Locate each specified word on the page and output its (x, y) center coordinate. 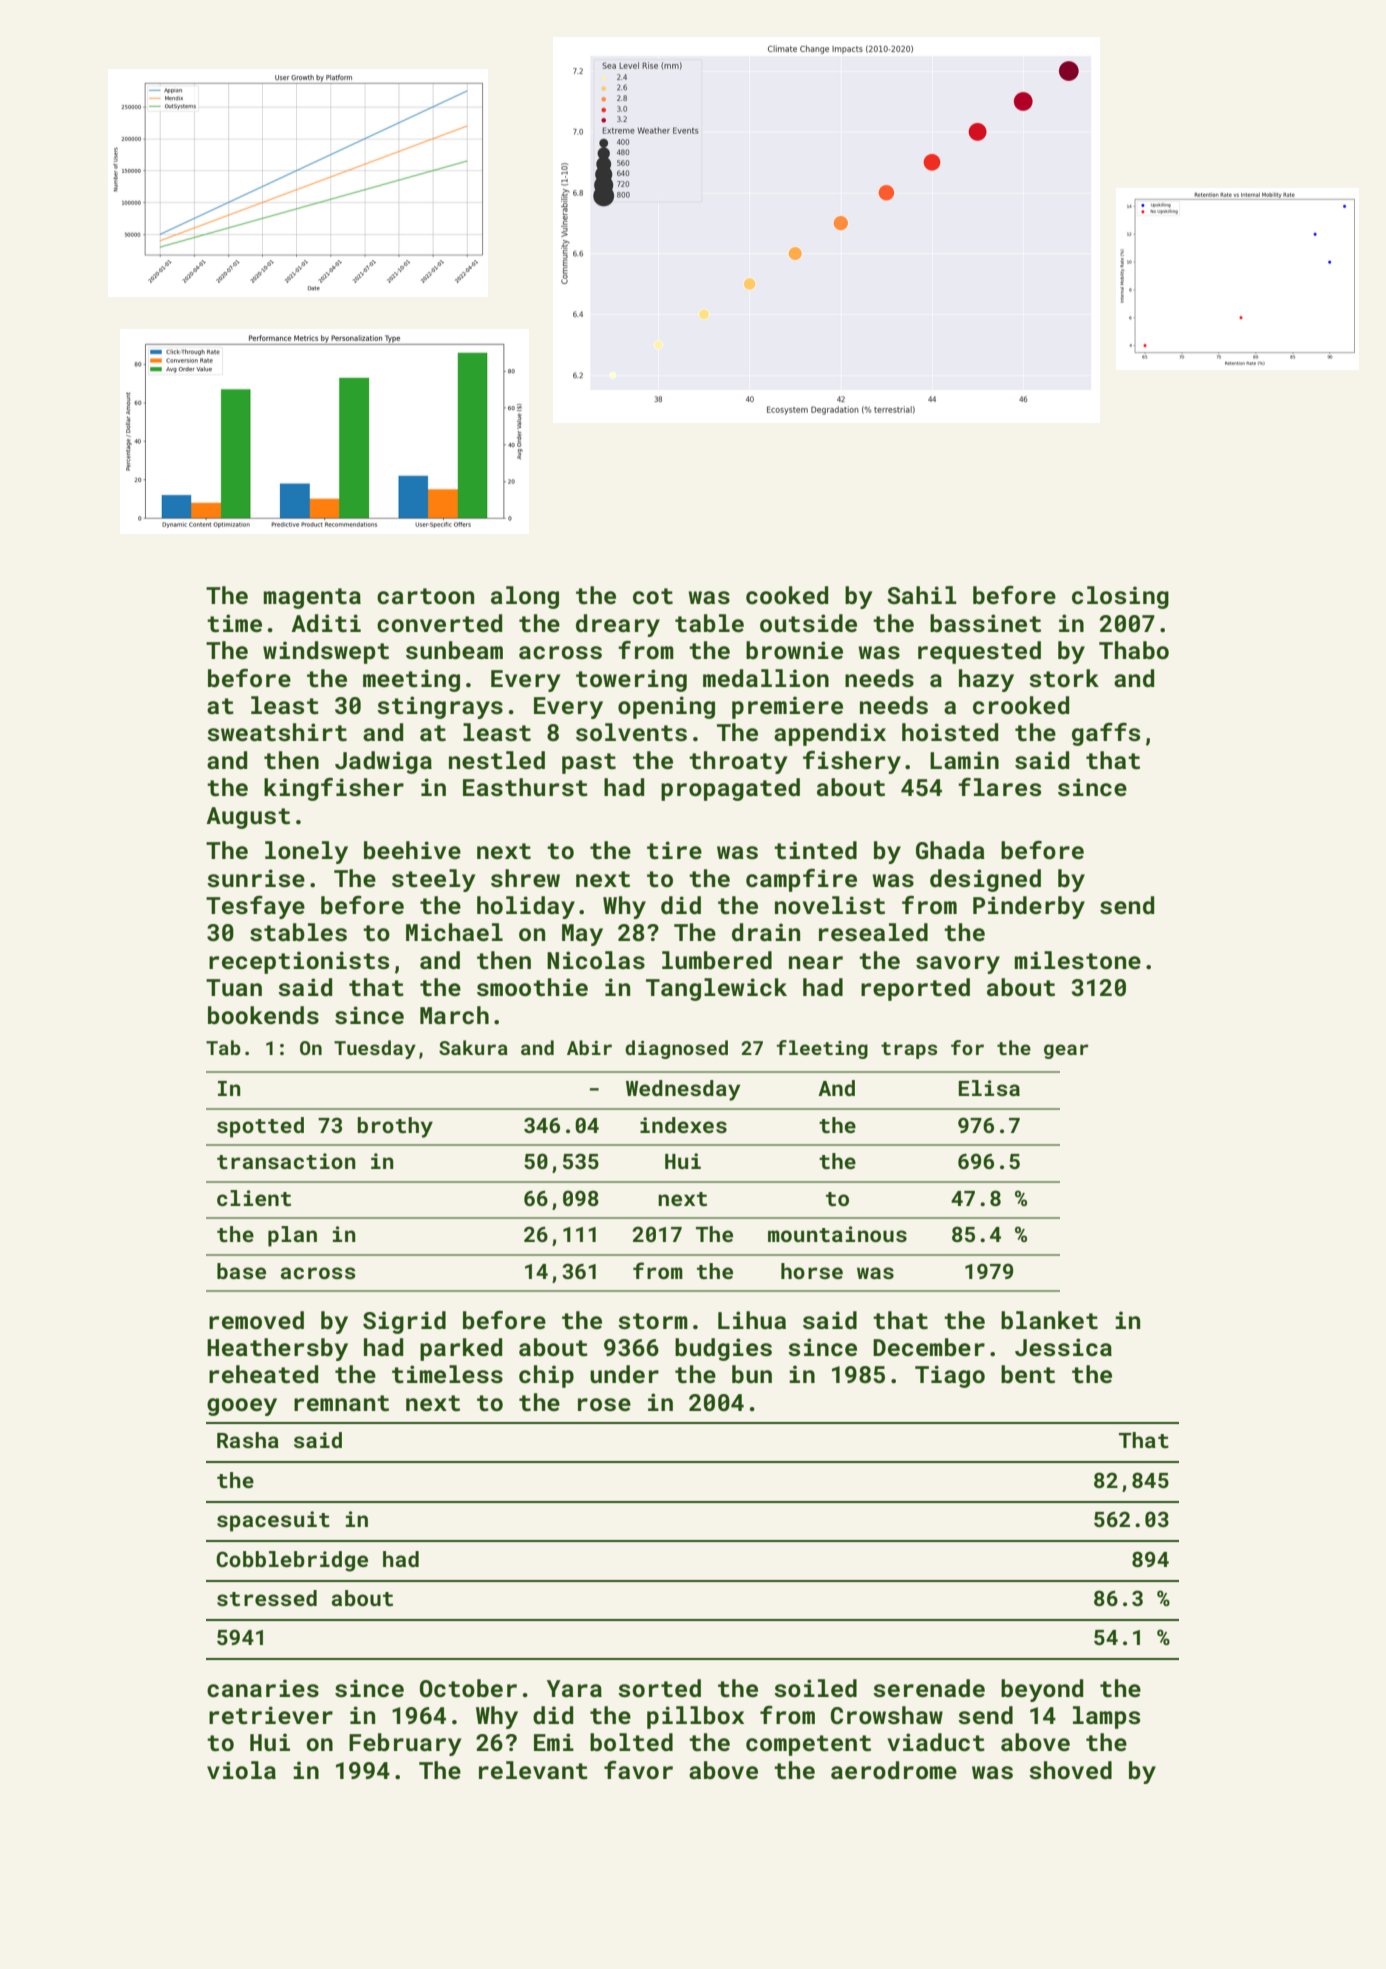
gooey (242, 1407)
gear (1066, 1051)
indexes (683, 1125)
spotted (260, 1127)
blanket (1049, 1320)
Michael (454, 932)
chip (546, 1376)
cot (653, 596)
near (816, 962)
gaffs (1106, 734)
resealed (873, 932)
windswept (326, 652)
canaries (263, 1688)
